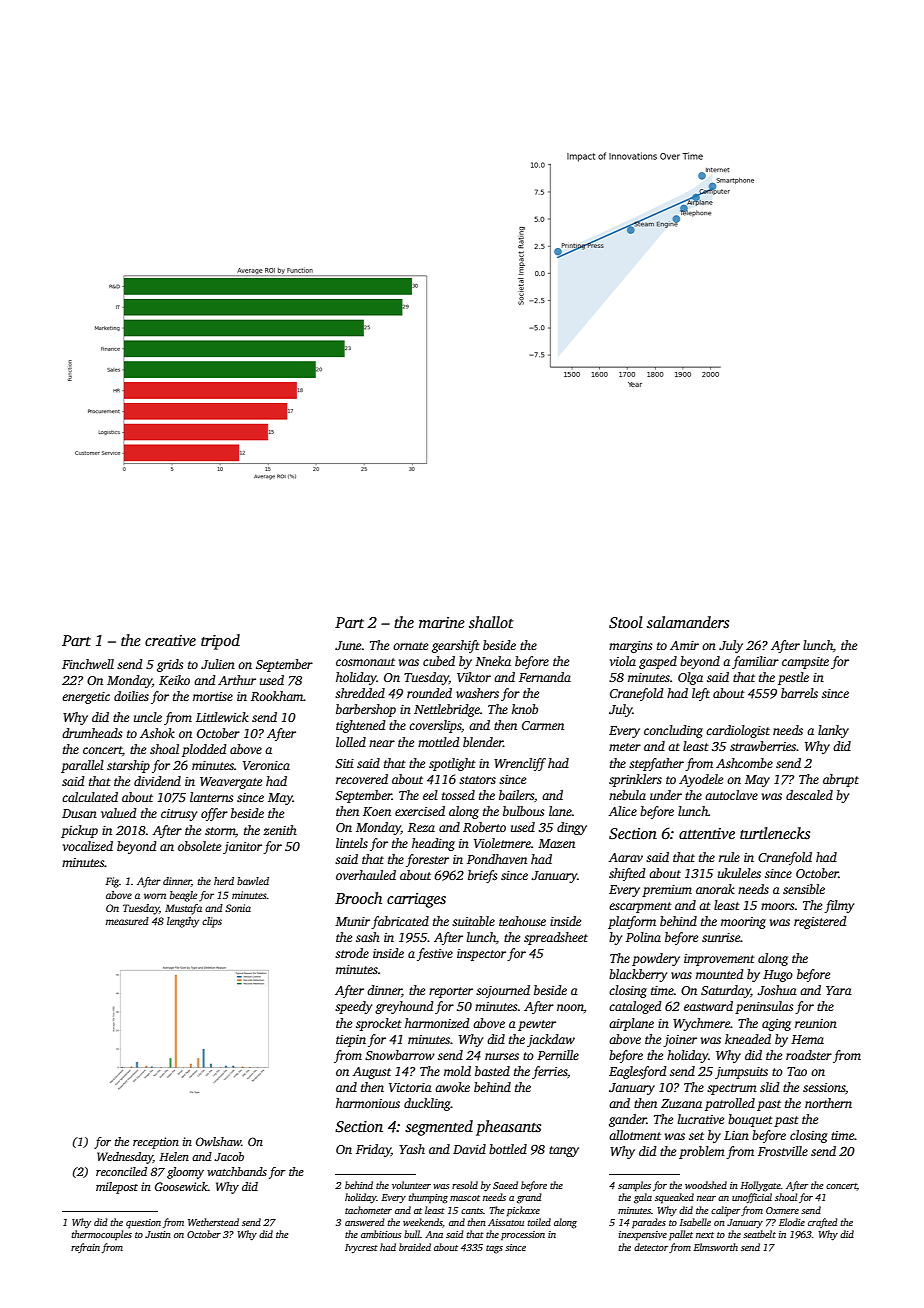 The image size is (924, 1308). I want to click on kneaded, so click(748, 1039).
